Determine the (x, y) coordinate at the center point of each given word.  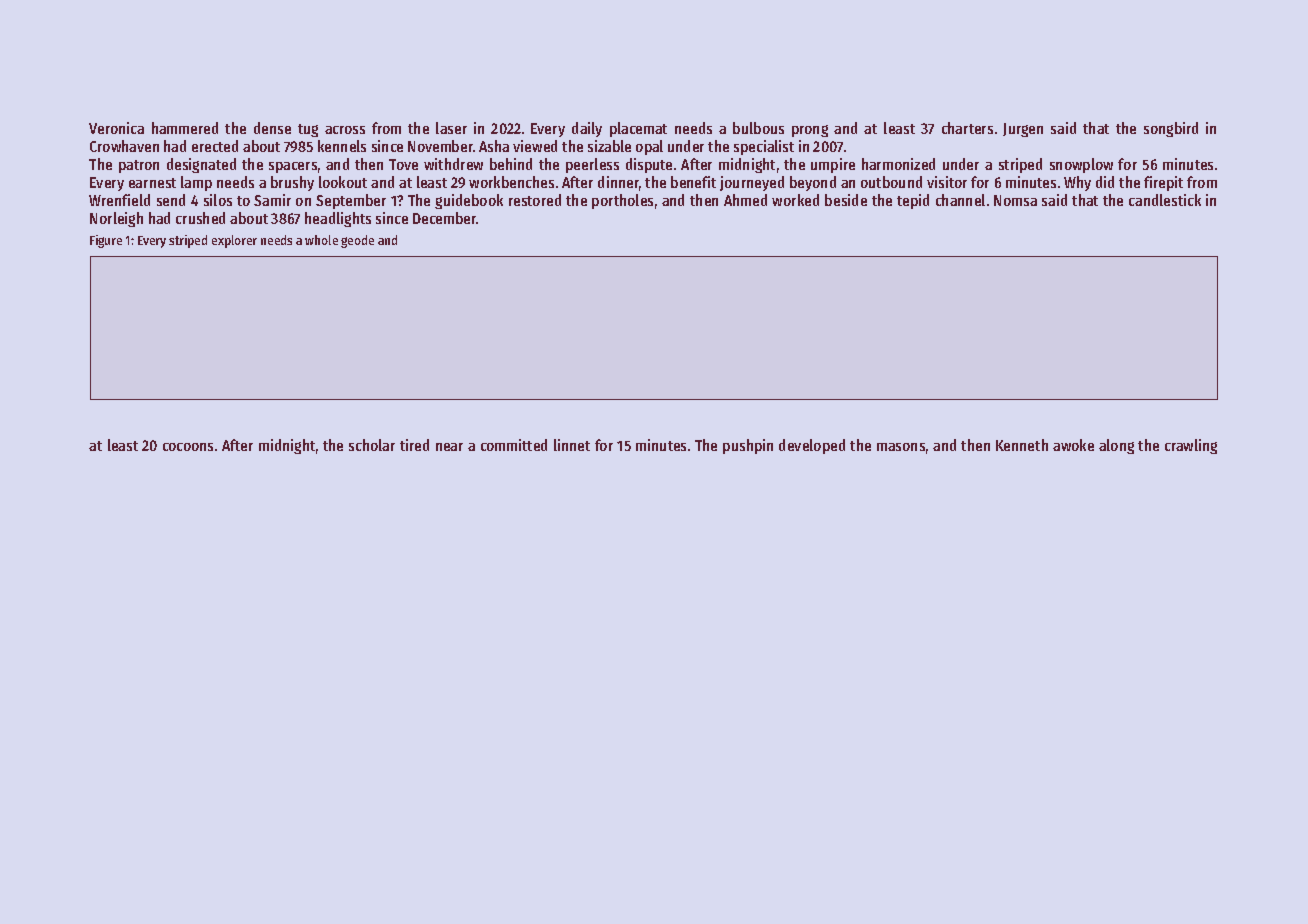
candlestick (1165, 200)
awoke (1073, 445)
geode (357, 241)
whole (321, 240)
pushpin (748, 446)
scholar (372, 445)
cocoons (188, 447)
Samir (272, 200)
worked (795, 200)
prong (810, 131)
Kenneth (1022, 445)
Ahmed (745, 200)
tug (308, 130)
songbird (1171, 129)
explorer (234, 241)
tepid (913, 201)
